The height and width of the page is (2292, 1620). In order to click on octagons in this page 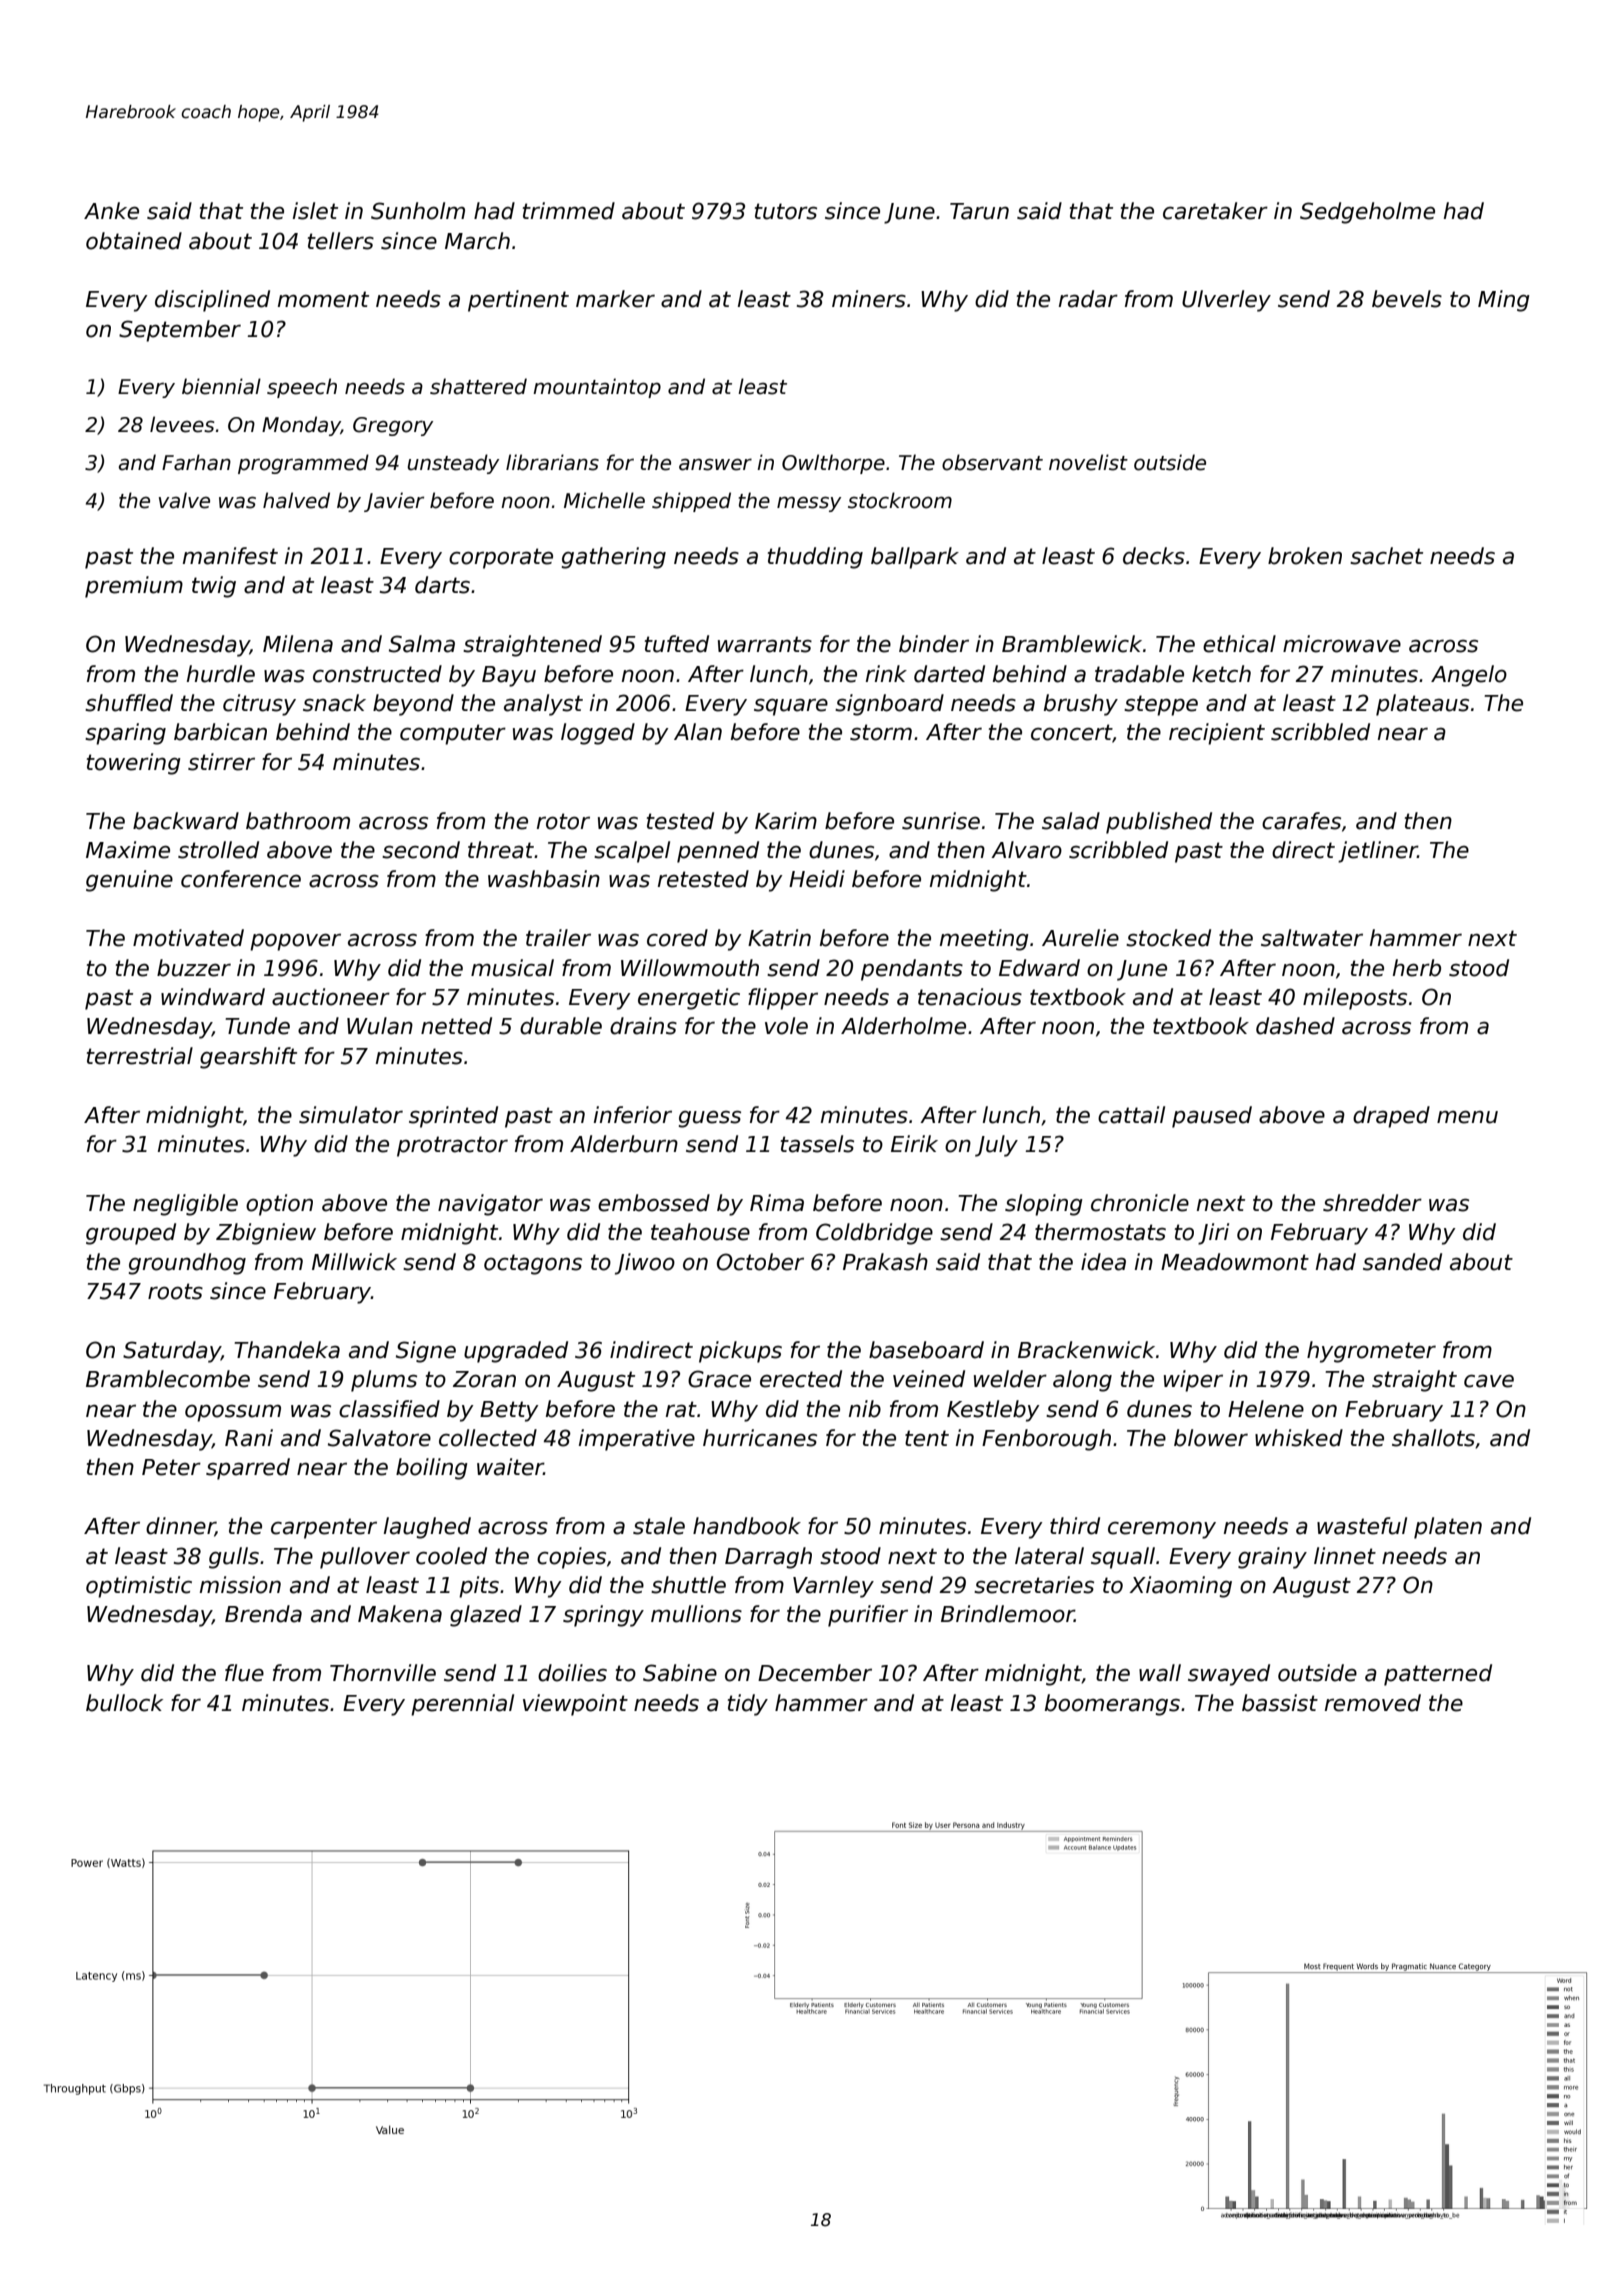, I will do `click(533, 1264)`.
